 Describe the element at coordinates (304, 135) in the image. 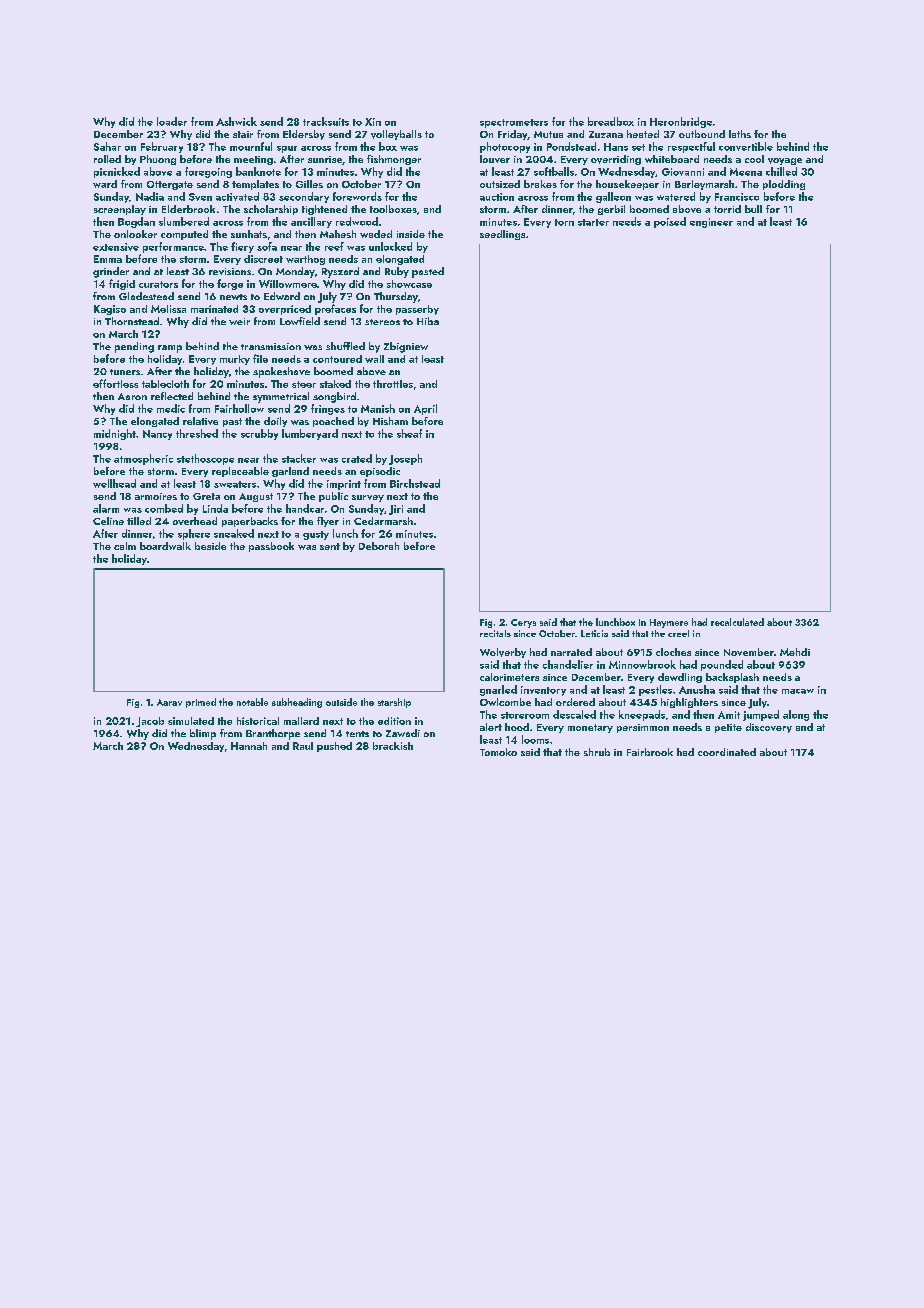

I see `Eldersby` at that location.
